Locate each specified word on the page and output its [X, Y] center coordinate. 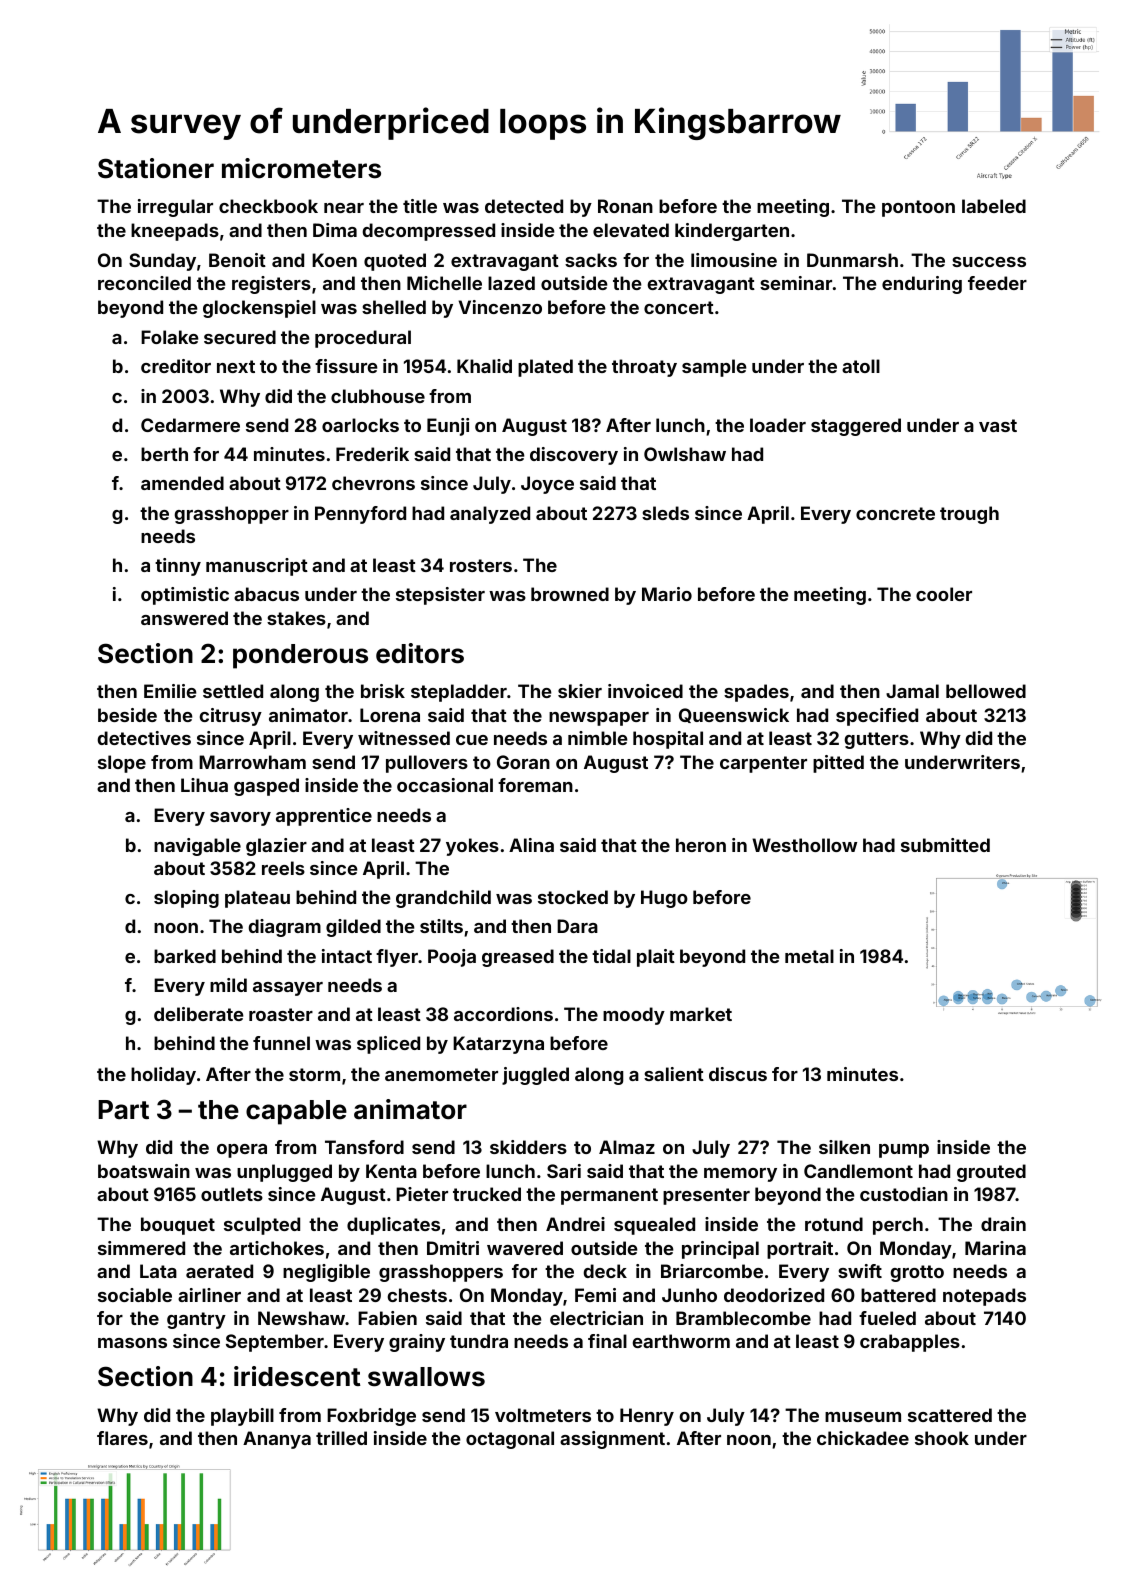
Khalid [484, 366]
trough [969, 515]
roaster [281, 1014]
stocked [573, 897]
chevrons [373, 483]
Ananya [277, 1440]
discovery [574, 456]
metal [809, 956]
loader [778, 425]
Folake [170, 337]
